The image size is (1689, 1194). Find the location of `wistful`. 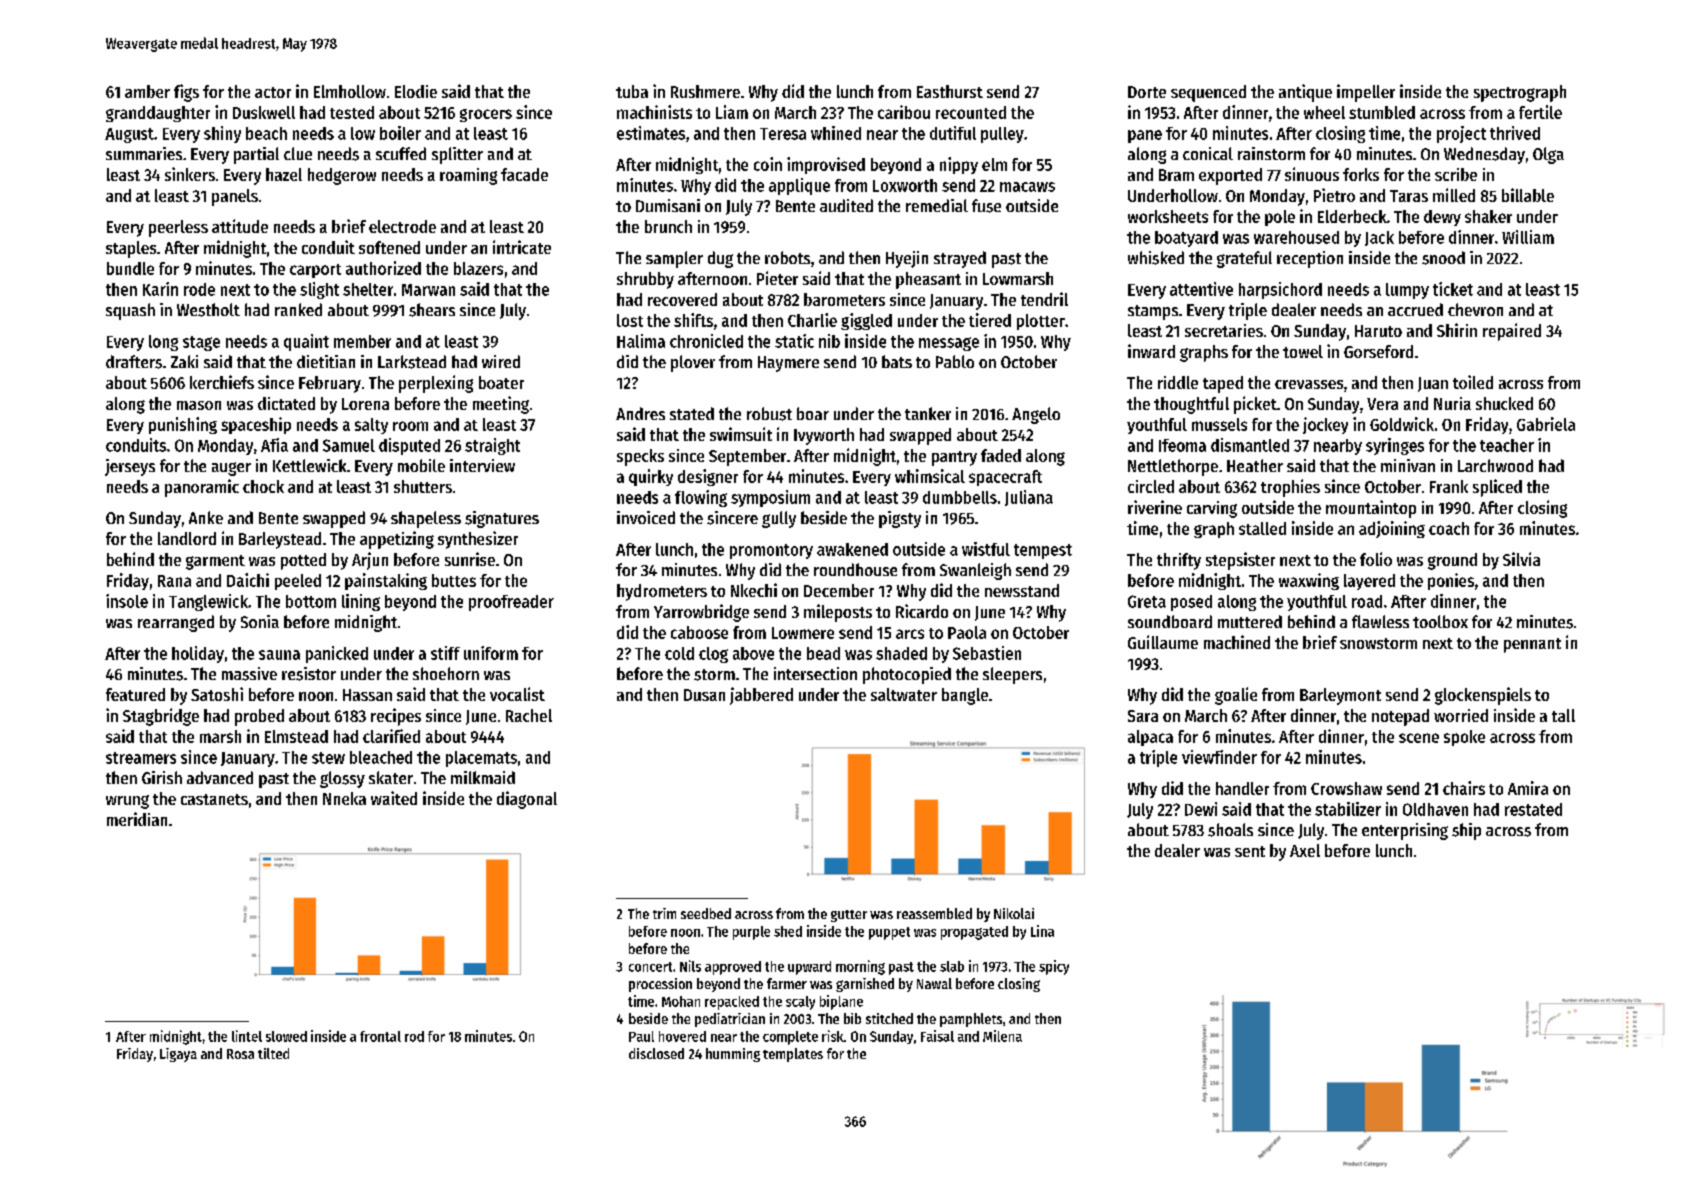

wistful is located at coordinates (986, 549).
